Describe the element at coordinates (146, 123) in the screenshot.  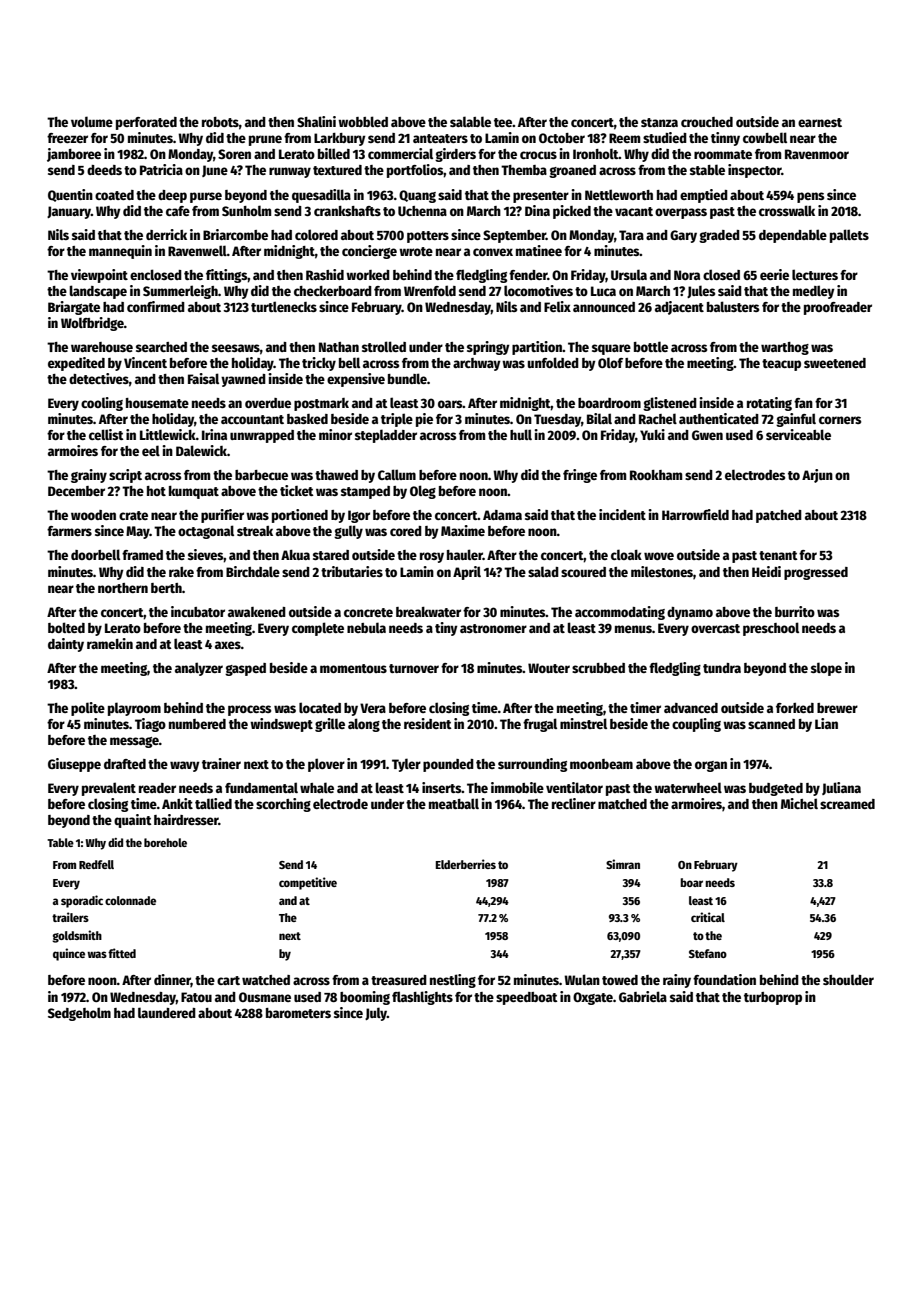
I see `perforated` at that location.
